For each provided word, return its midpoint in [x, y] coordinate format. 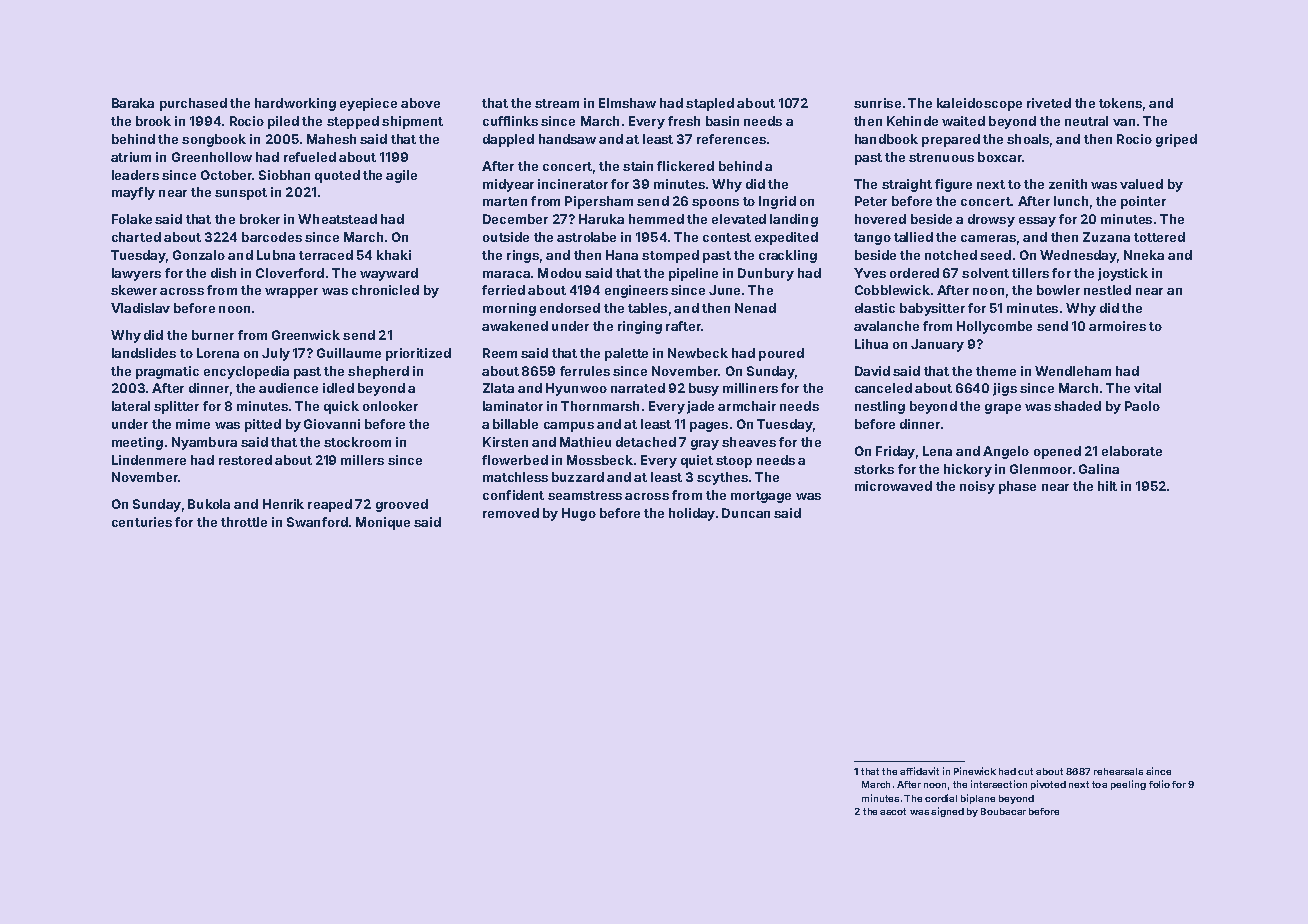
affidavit [919, 771]
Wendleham [1073, 371]
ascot [893, 811]
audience [288, 388]
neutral [1086, 121]
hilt [1107, 486]
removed [511, 513]
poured [781, 354]
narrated [638, 388]
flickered [685, 166]
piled [283, 122]
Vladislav [140, 308]
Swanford [317, 522]
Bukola [209, 504]
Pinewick [975, 771]
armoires [1117, 326]
